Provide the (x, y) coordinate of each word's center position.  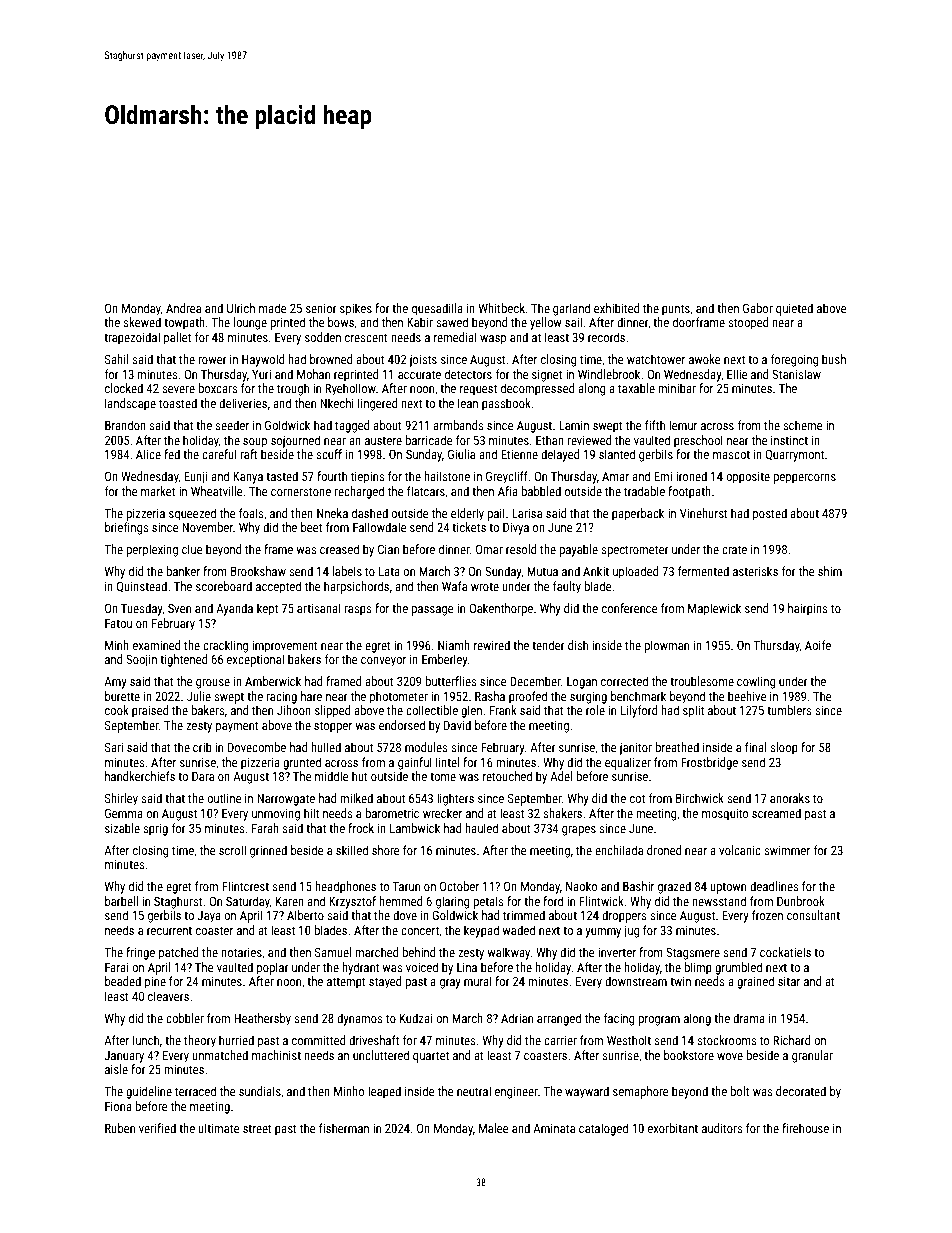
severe (178, 389)
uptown (728, 888)
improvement (285, 647)
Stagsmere (693, 953)
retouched (507, 776)
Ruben (120, 1128)
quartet (431, 1057)
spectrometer (635, 551)
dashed (370, 513)
